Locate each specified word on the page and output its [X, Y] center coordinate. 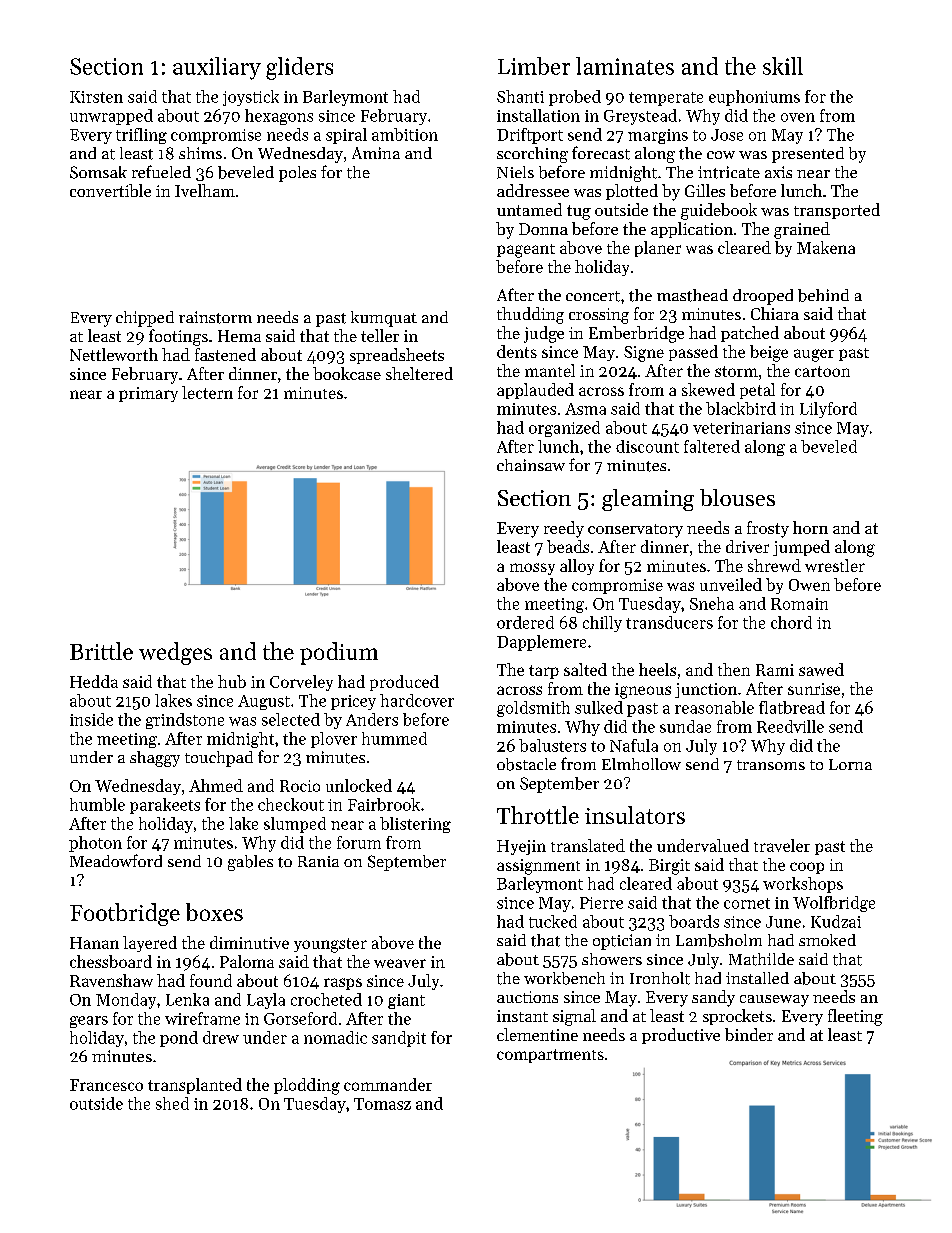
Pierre [601, 903]
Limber [534, 66]
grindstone [185, 721]
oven [798, 117]
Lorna [850, 764]
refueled [161, 171]
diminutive [249, 942]
